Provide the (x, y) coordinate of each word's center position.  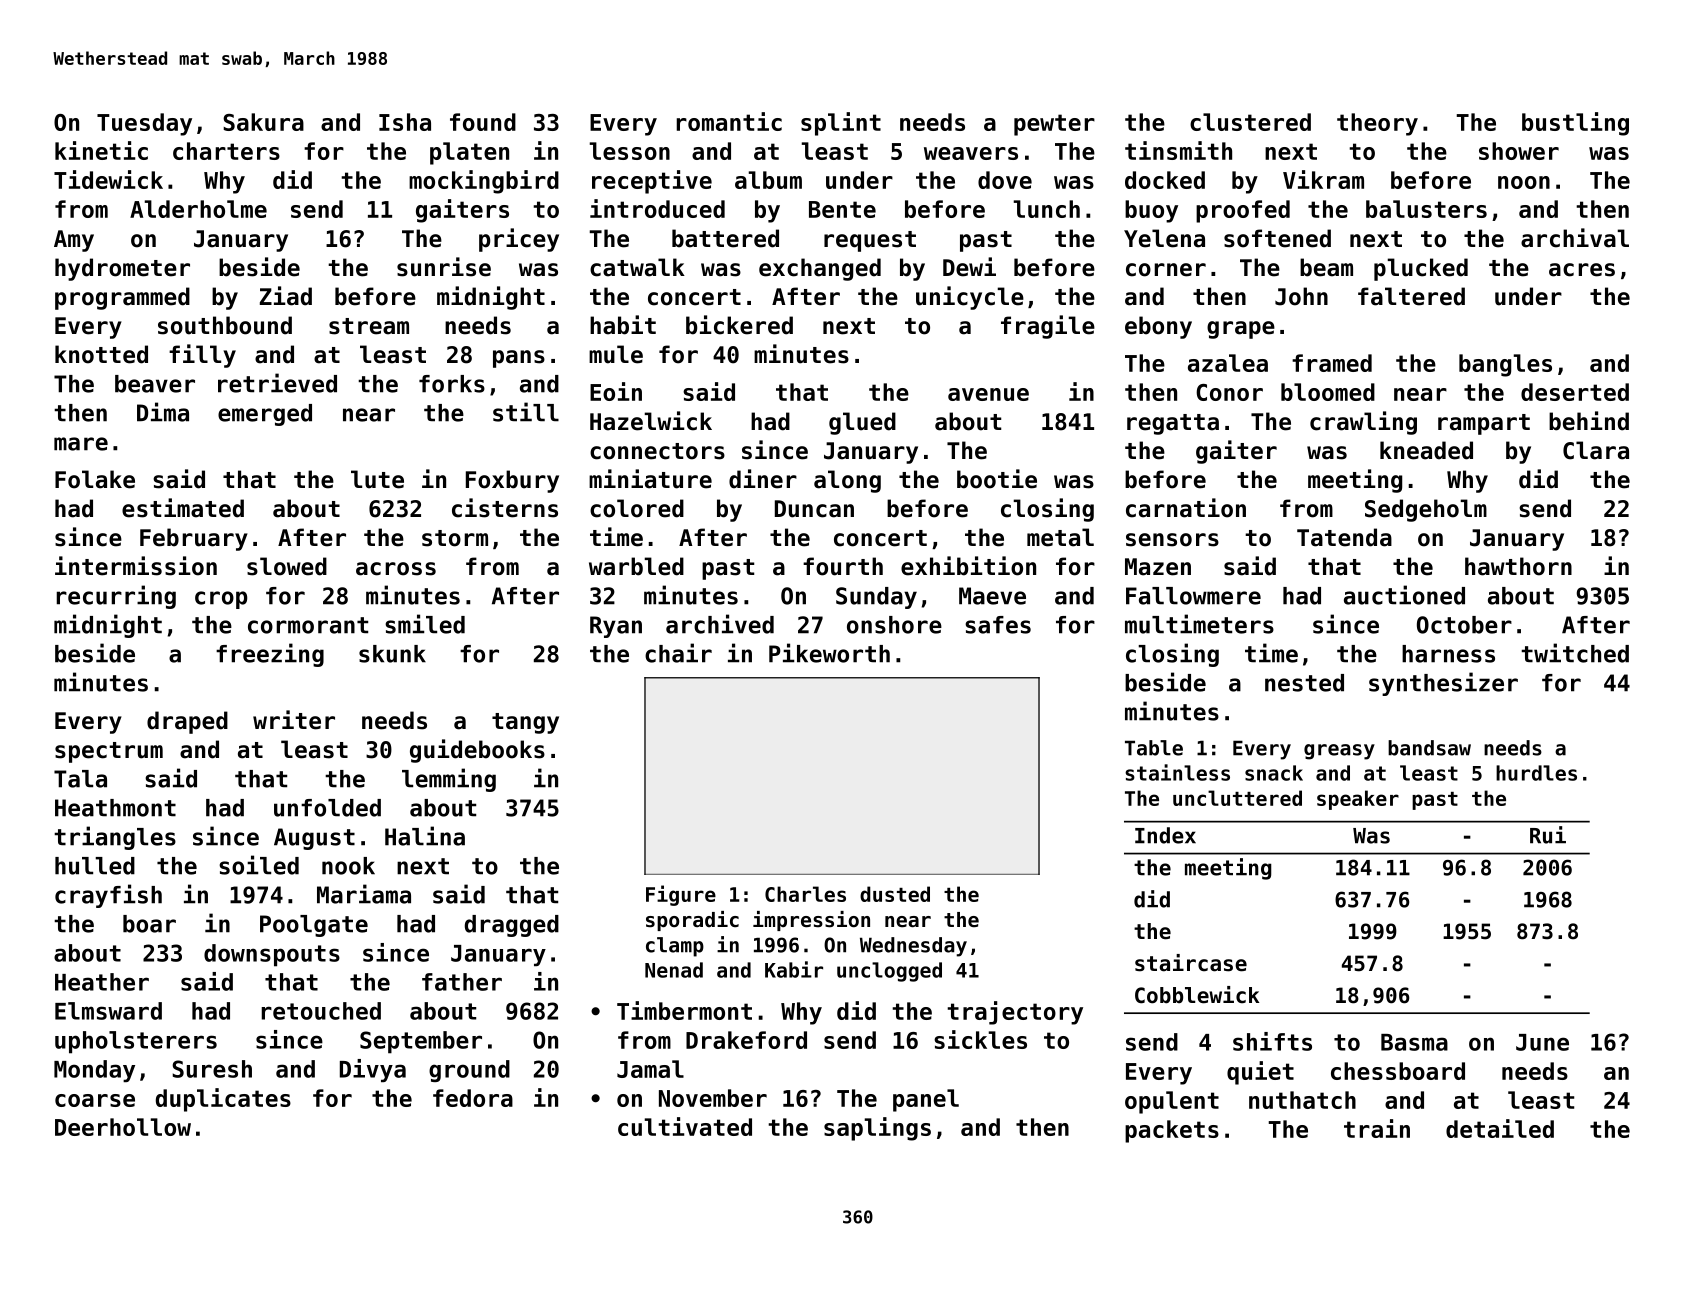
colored (637, 508)
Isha (405, 122)
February (194, 539)
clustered (1250, 122)
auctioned (1404, 595)
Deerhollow (123, 1127)
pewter (1054, 125)
